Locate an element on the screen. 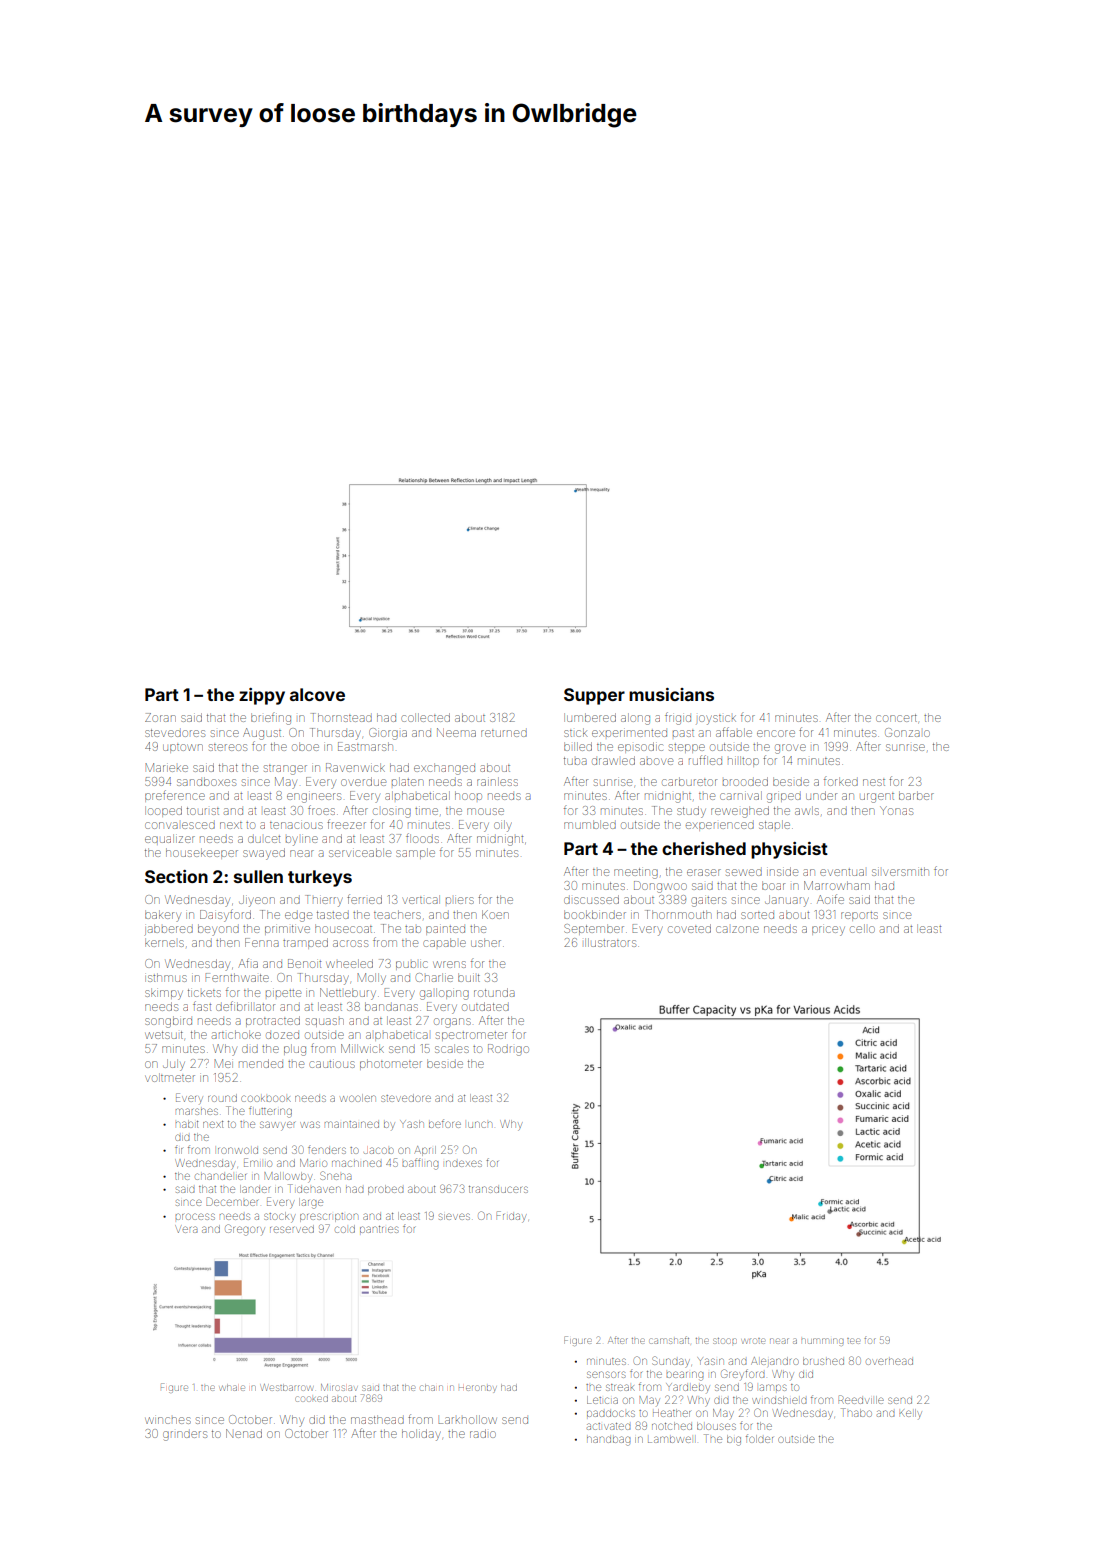  handbag is located at coordinates (608, 1441).
